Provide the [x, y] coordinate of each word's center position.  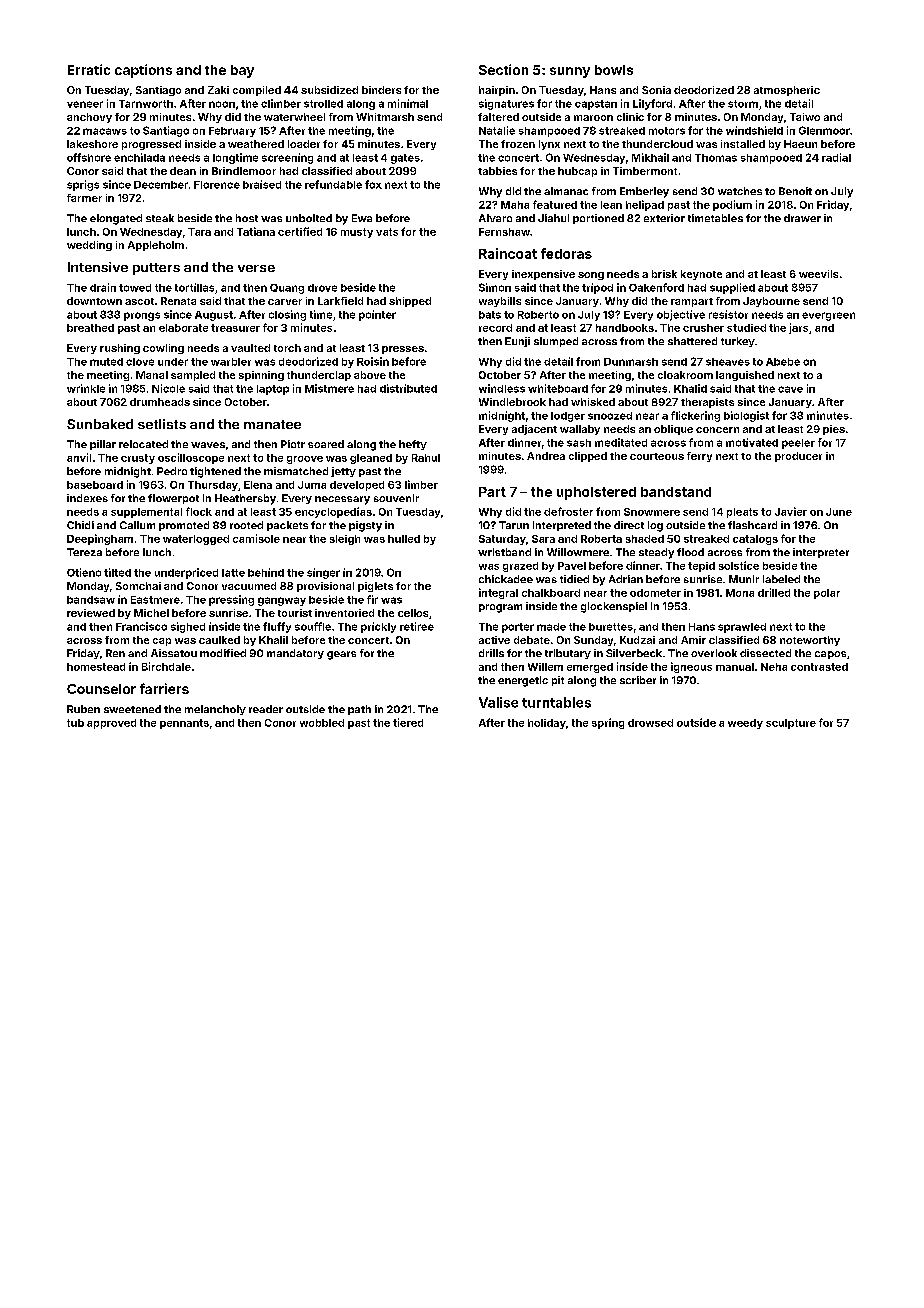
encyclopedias [333, 512]
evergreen [828, 316]
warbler [231, 362]
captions [143, 71]
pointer [377, 315]
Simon [495, 287]
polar [827, 594]
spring [608, 723]
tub [75, 723]
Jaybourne [771, 302]
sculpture [791, 724]
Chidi [80, 525]
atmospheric [787, 91]
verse [256, 268]
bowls [614, 70]
